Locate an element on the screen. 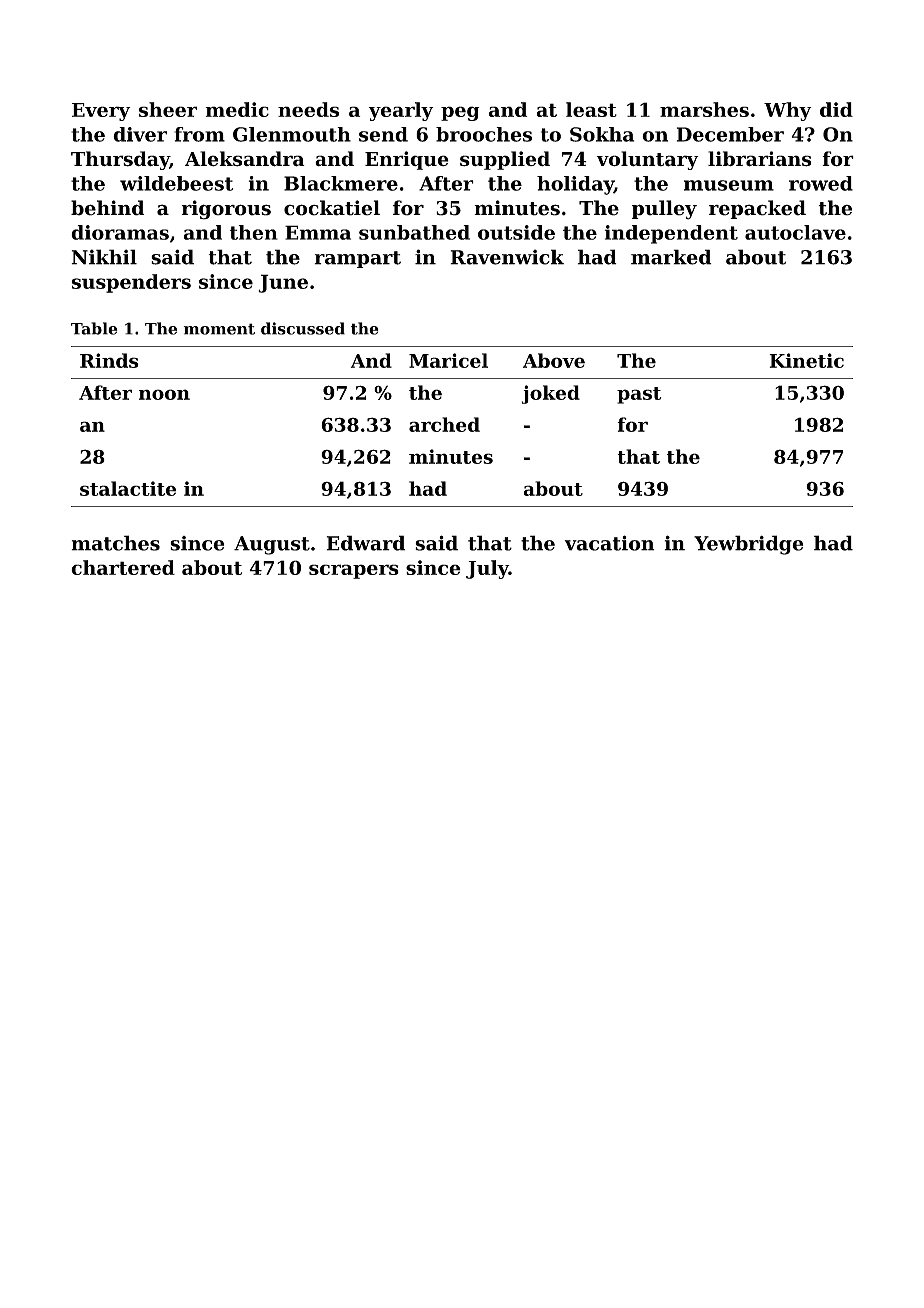 The width and height of the screenshot is (924, 1308). joked is located at coordinates (550, 394).
